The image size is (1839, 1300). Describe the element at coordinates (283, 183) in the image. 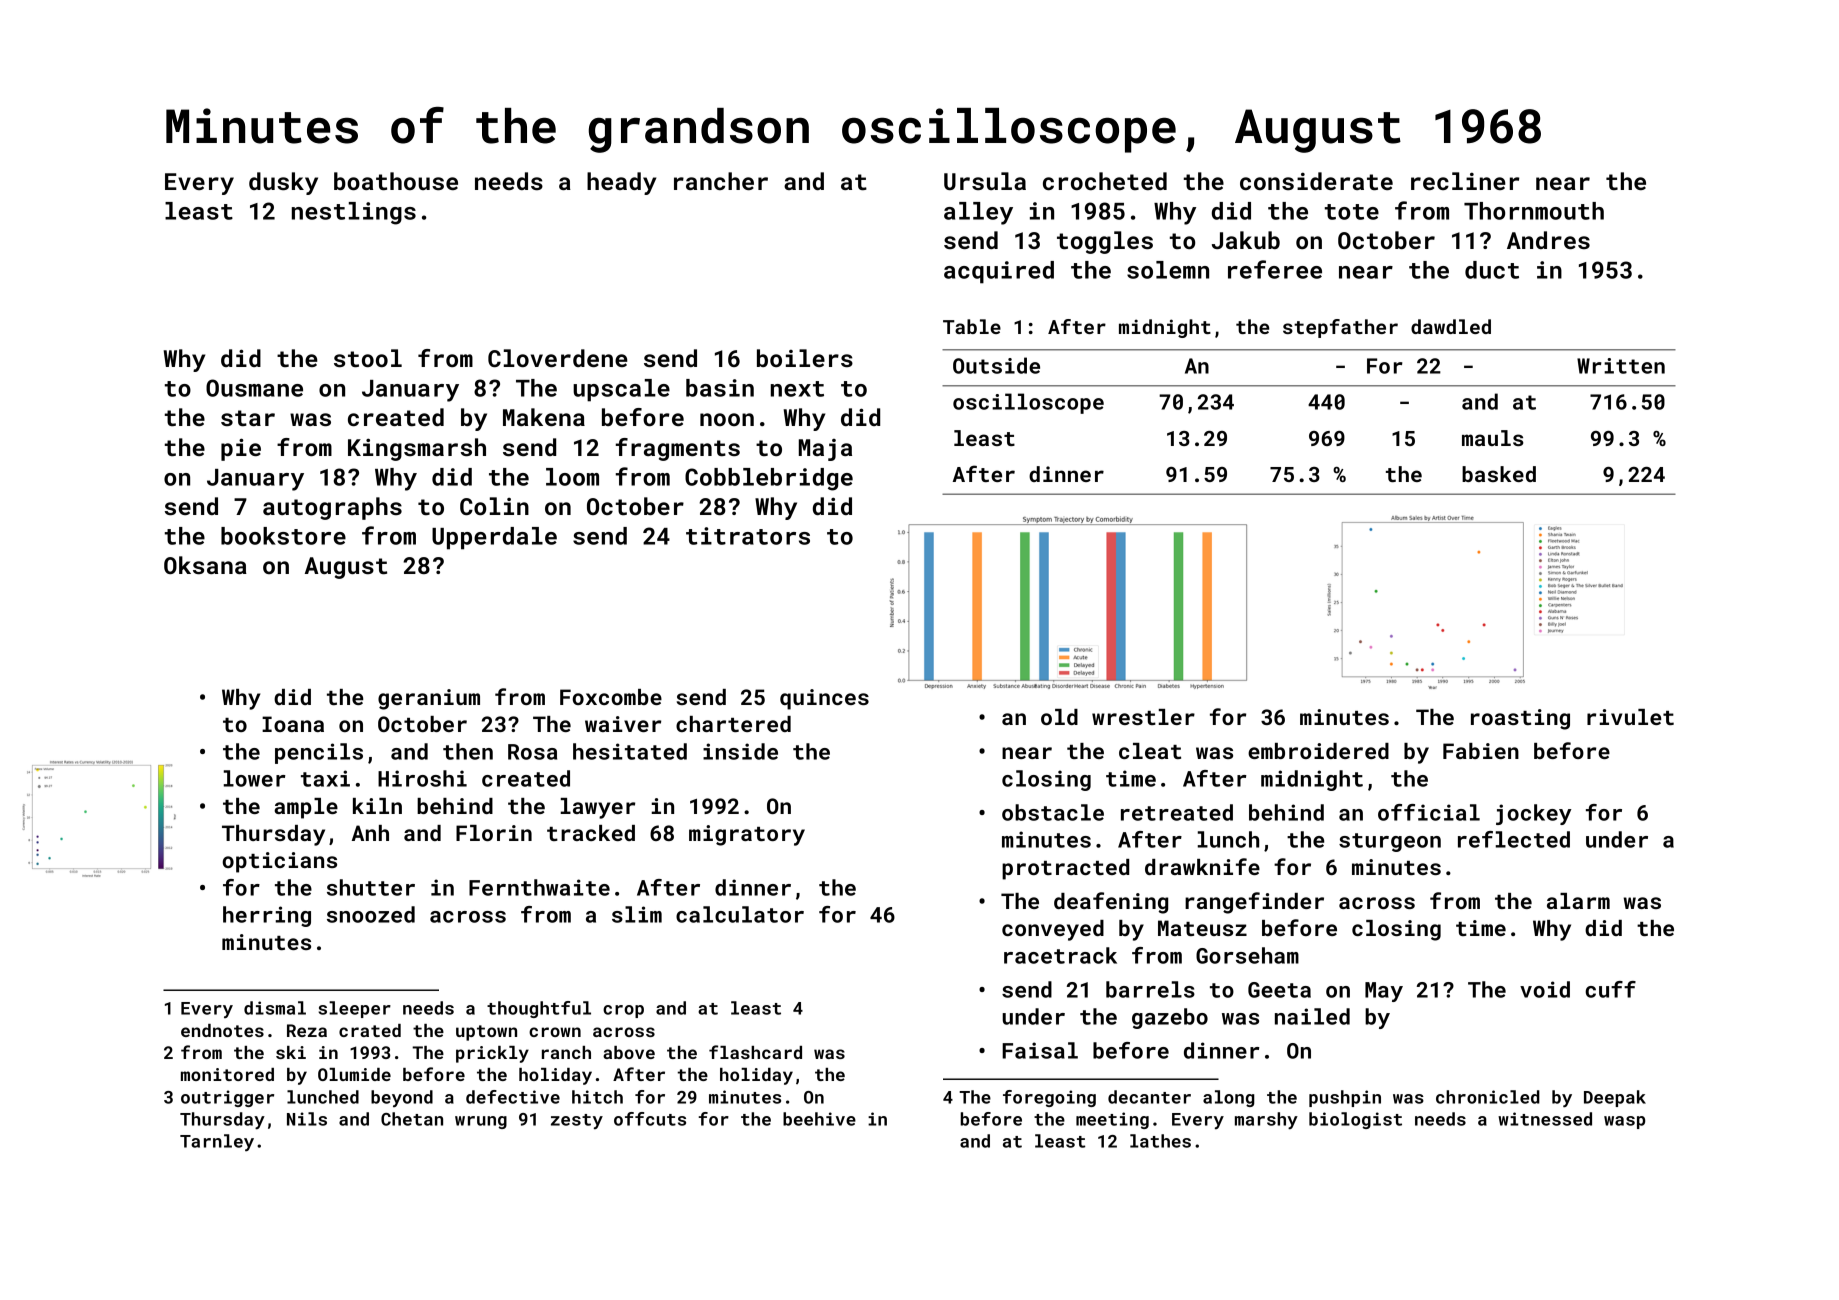

I see `dusky` at that location.
